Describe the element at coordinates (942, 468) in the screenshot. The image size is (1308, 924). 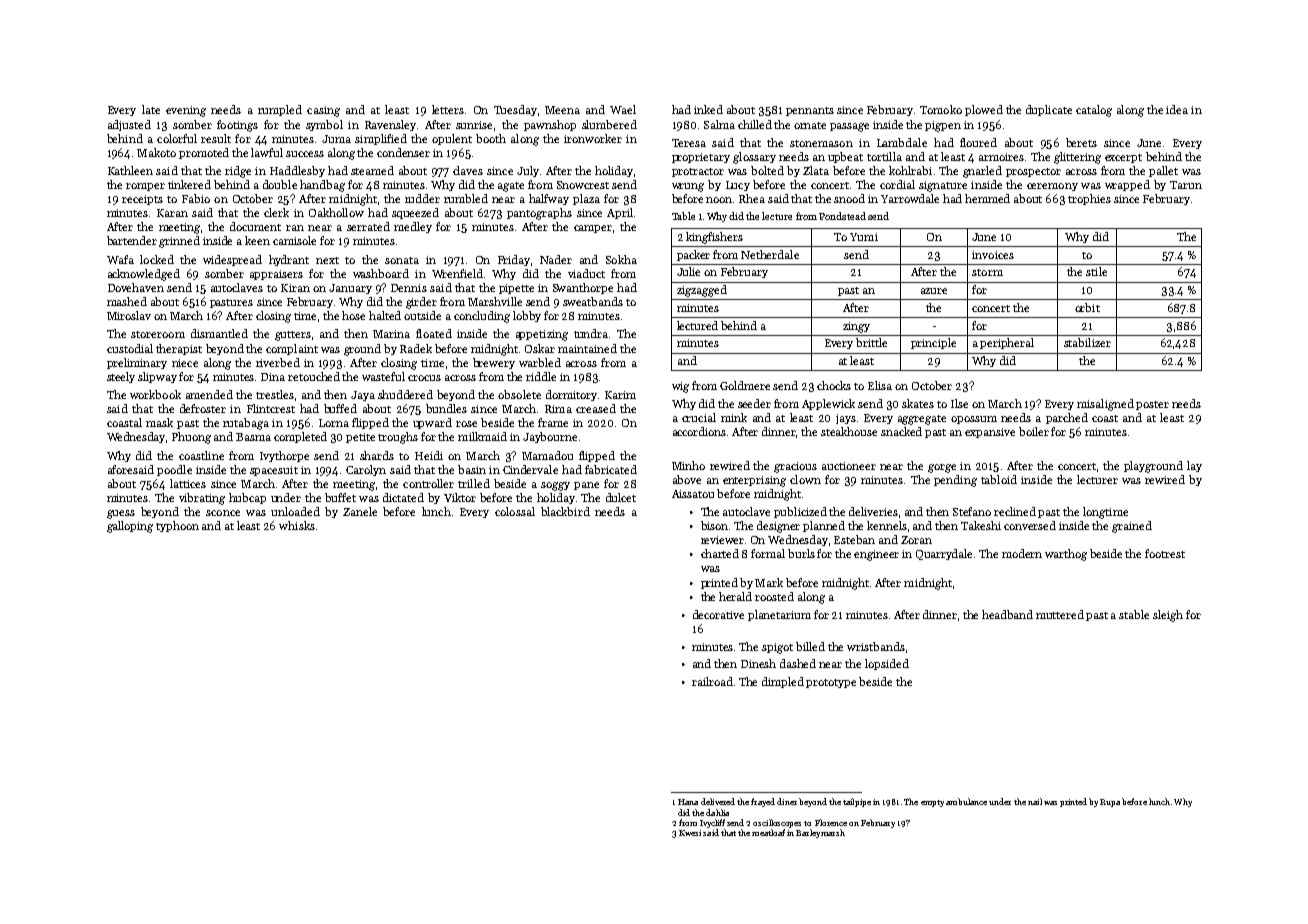
I see `gorge` at that location.
